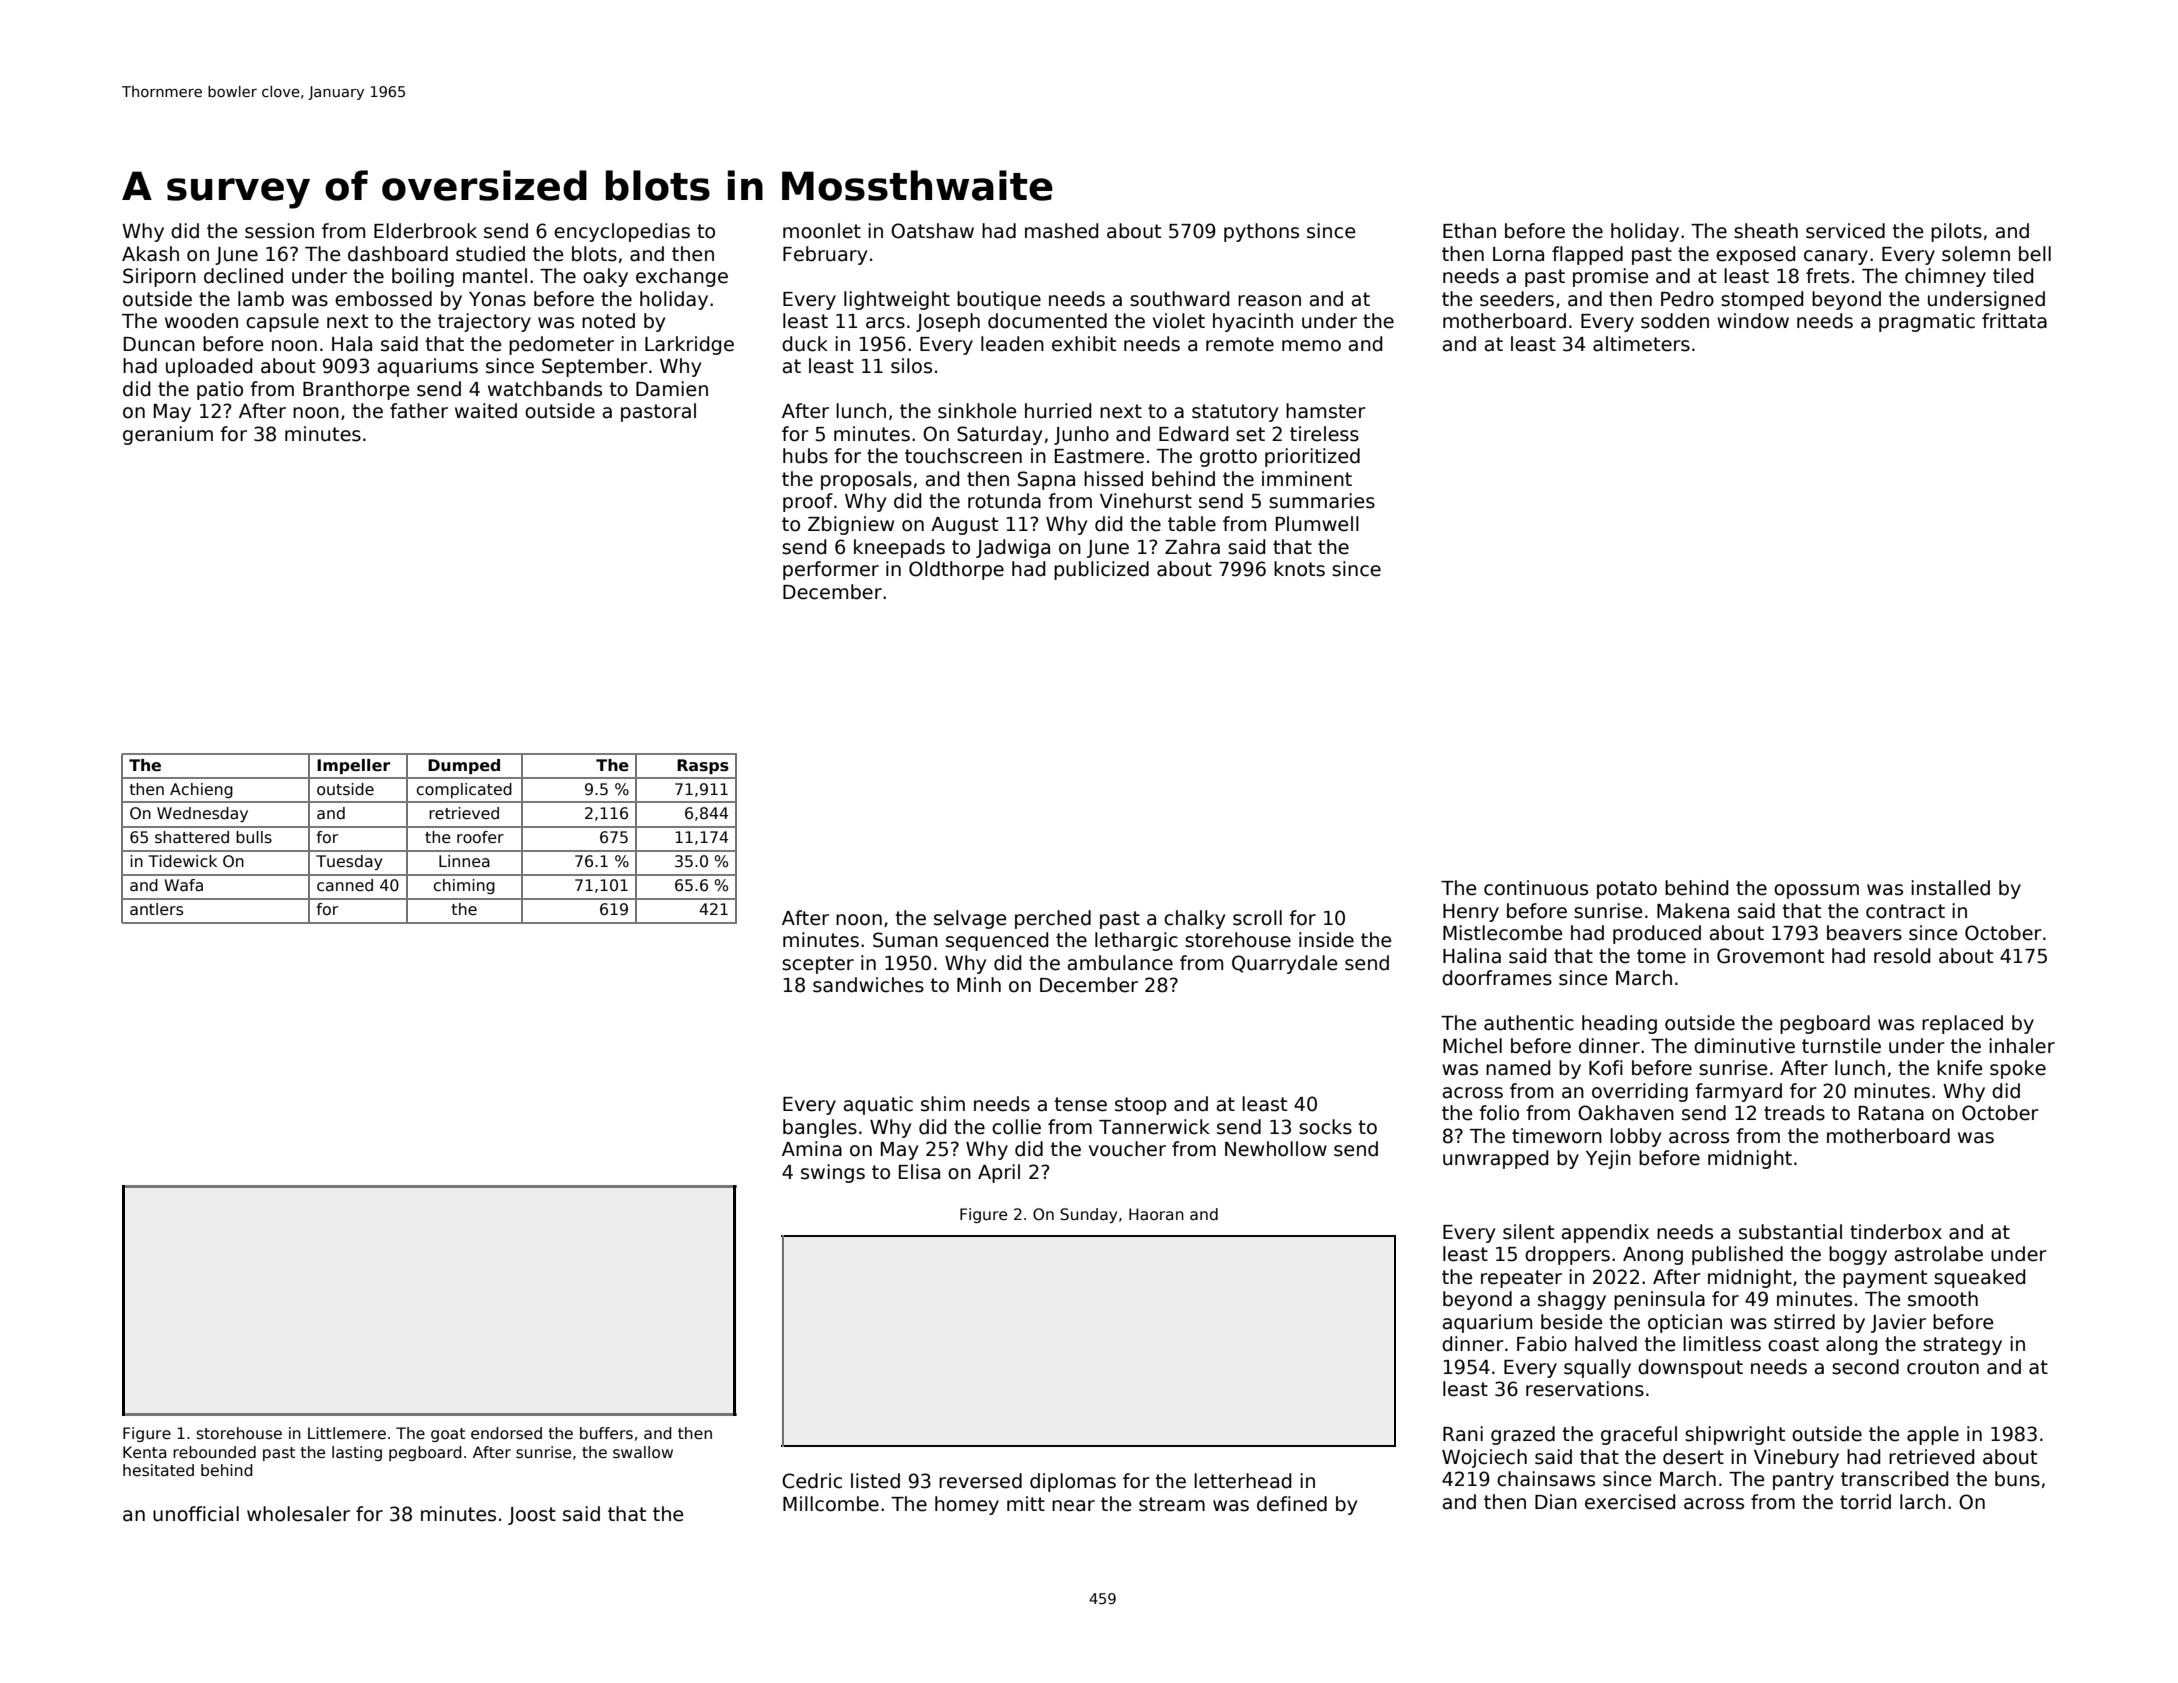  Describe the element at coordinates (963, 456) in the screenshot. I see `touchscreen` at that location.
